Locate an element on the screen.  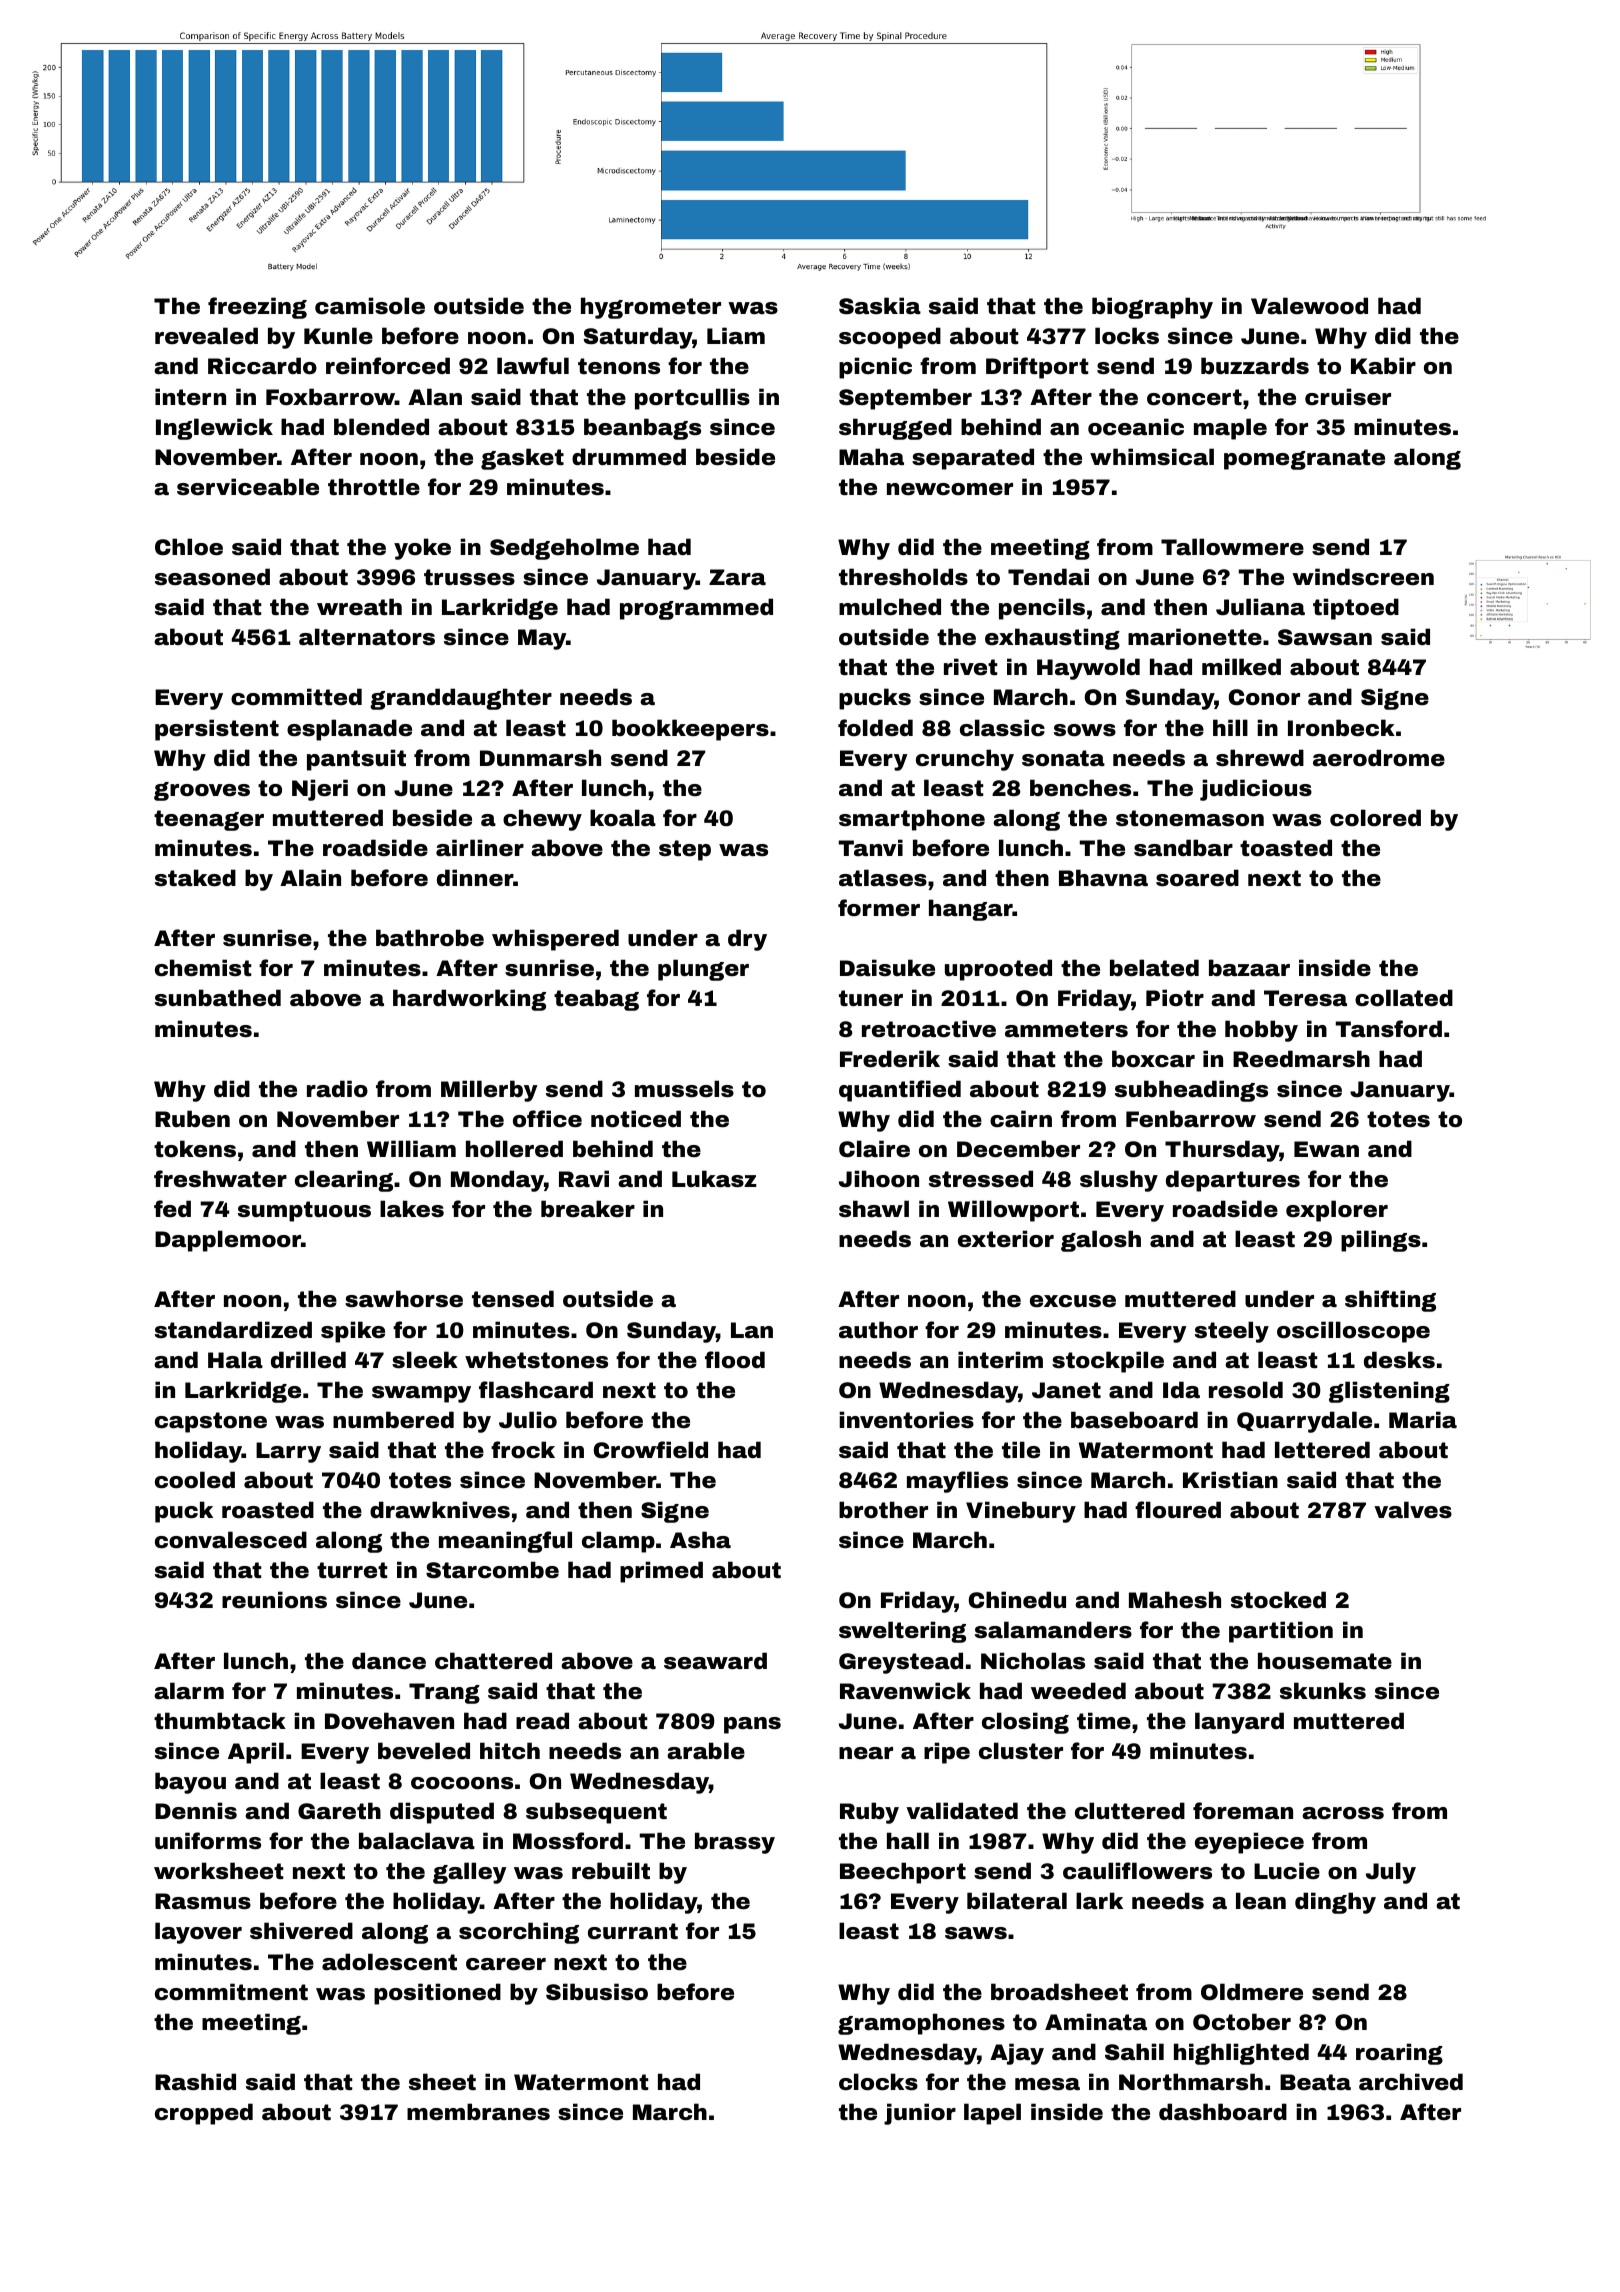
archived is located at coordinates (1411, 2082).
